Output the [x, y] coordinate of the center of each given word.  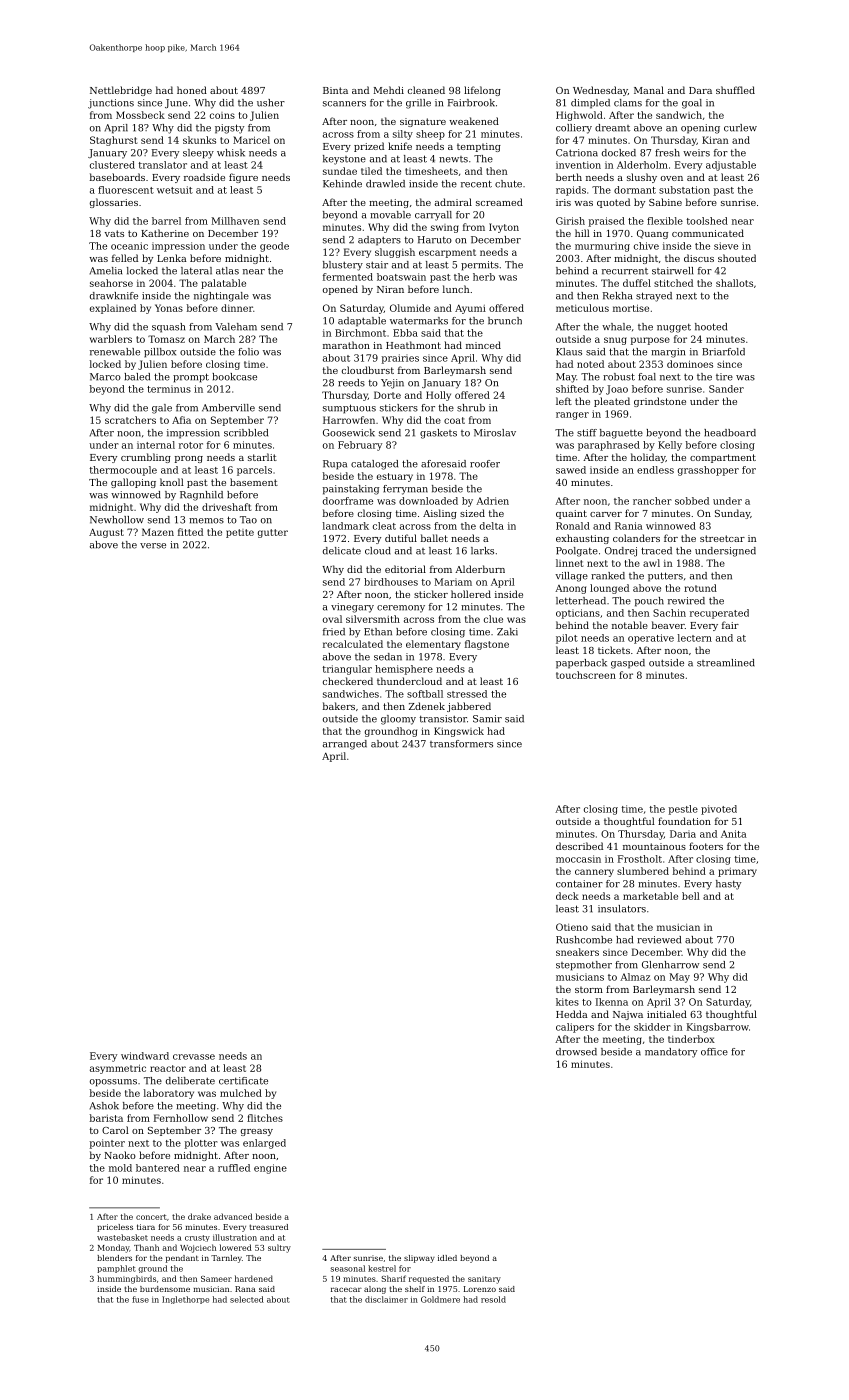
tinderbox [691, 1039]
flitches [265, 1118]
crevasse [194, 1057]
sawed [571, 470]
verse [153, 546]
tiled [371, 171]
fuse [140, 1299]
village [571, 577]
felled [125, 258]
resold [493, 1299]
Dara [700, 90]
